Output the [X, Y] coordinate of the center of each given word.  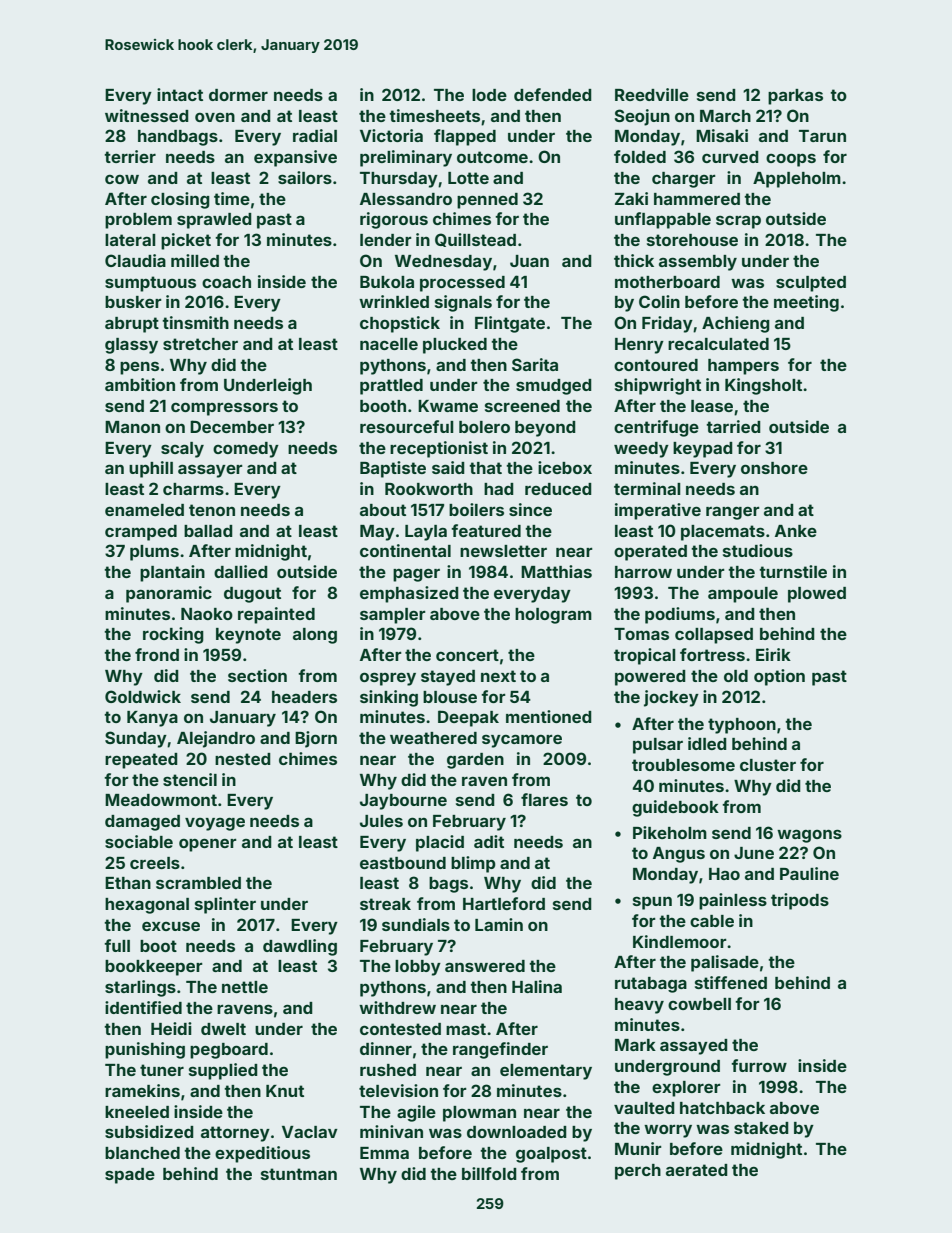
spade [130, 1176]
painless [733, 901]
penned [487, 201]
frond [157, 654]
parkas [795, 97]
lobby [418, 968]
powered [650, 678]
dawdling [300, 947]
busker [133, 302]
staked [761, 1128]
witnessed [147, 115]
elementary [546, 1072]
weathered [433, 738]
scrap [738, 222]
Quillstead [475, 240]
